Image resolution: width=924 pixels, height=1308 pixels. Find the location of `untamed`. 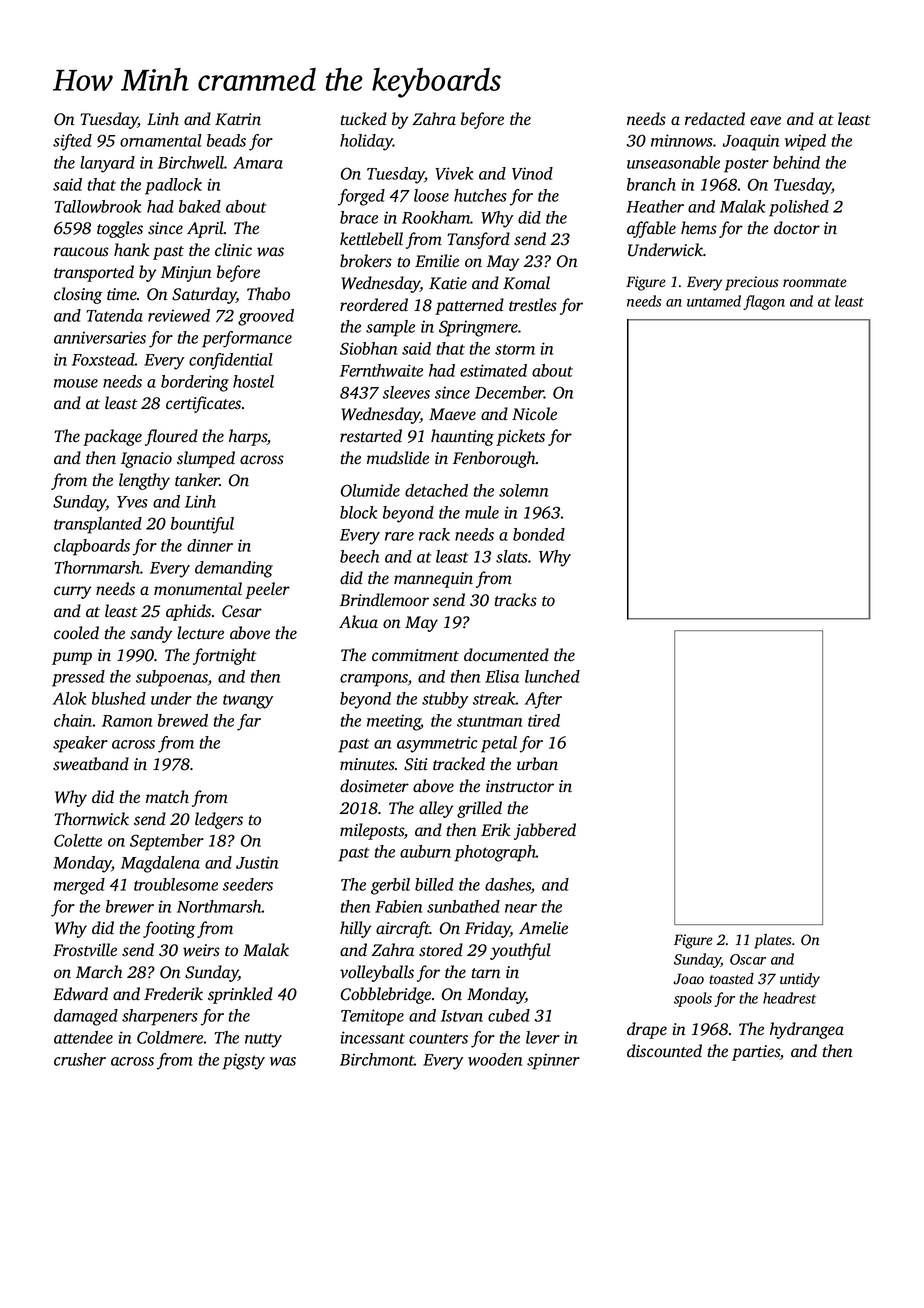

untamed is located at coordinates (714, 301).
